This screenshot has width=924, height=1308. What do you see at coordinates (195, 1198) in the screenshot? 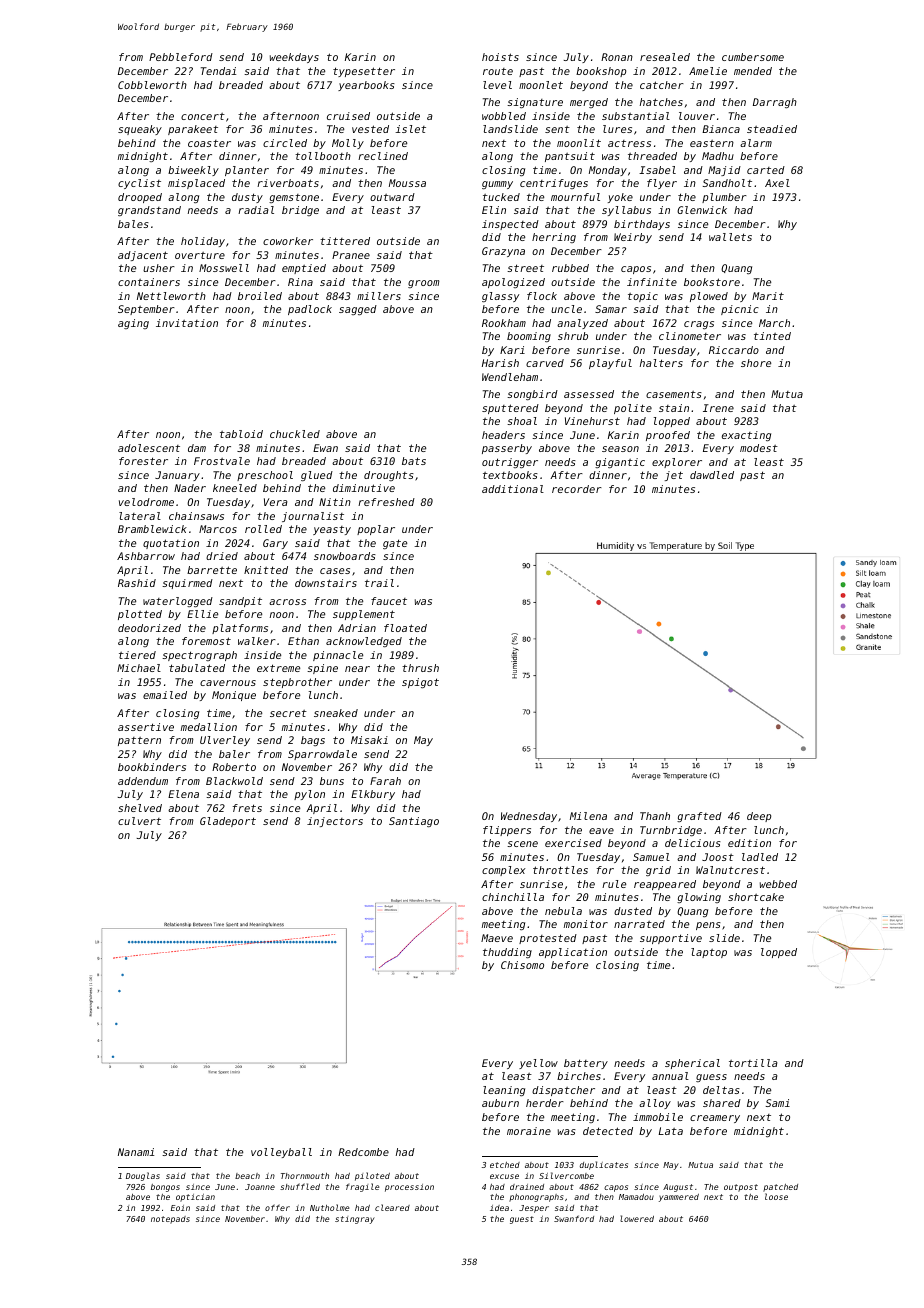
I see `optician` at bounding box center [195, 1198].
